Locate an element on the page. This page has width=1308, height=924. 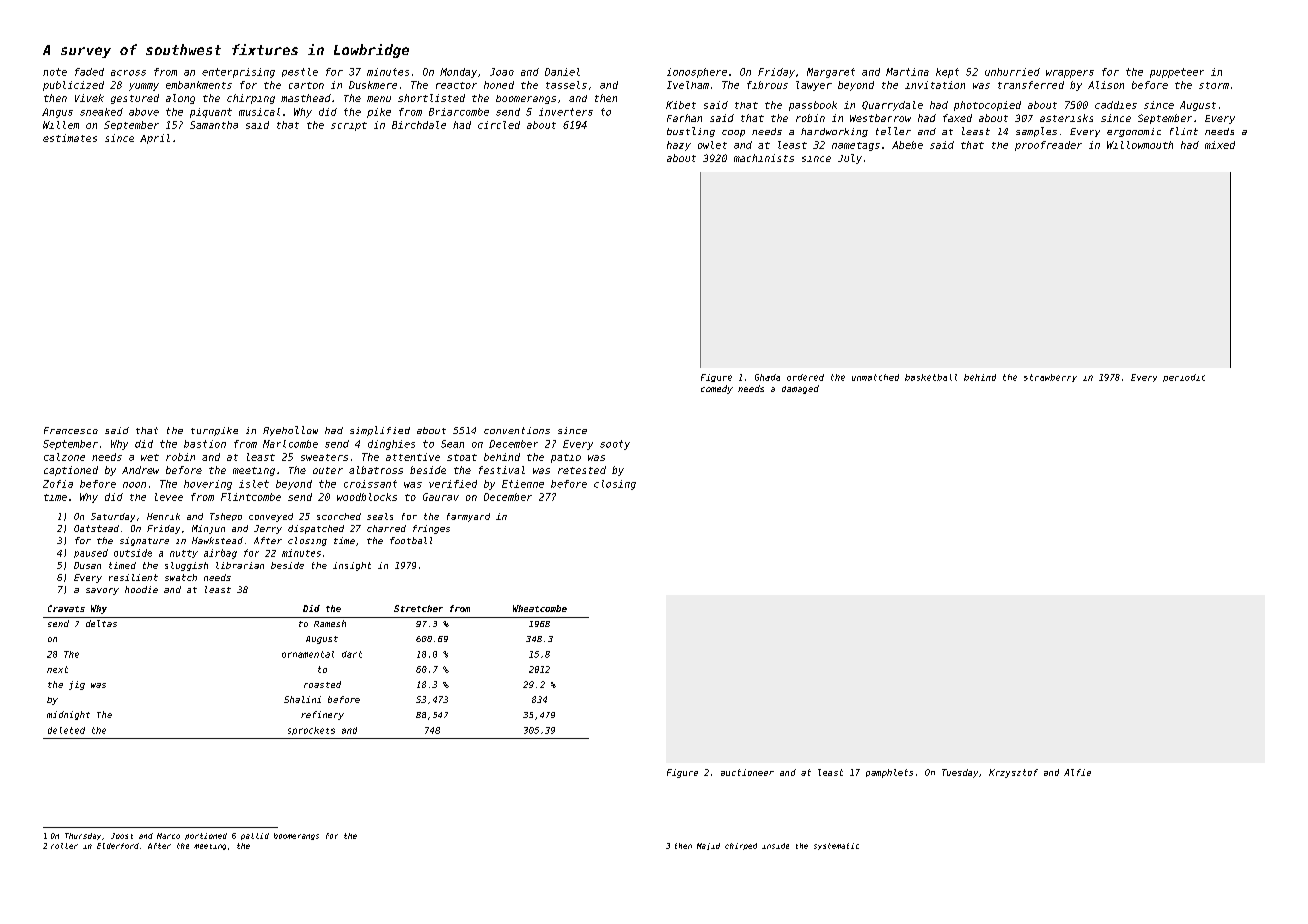
across is located at coordinates (128, 73).
